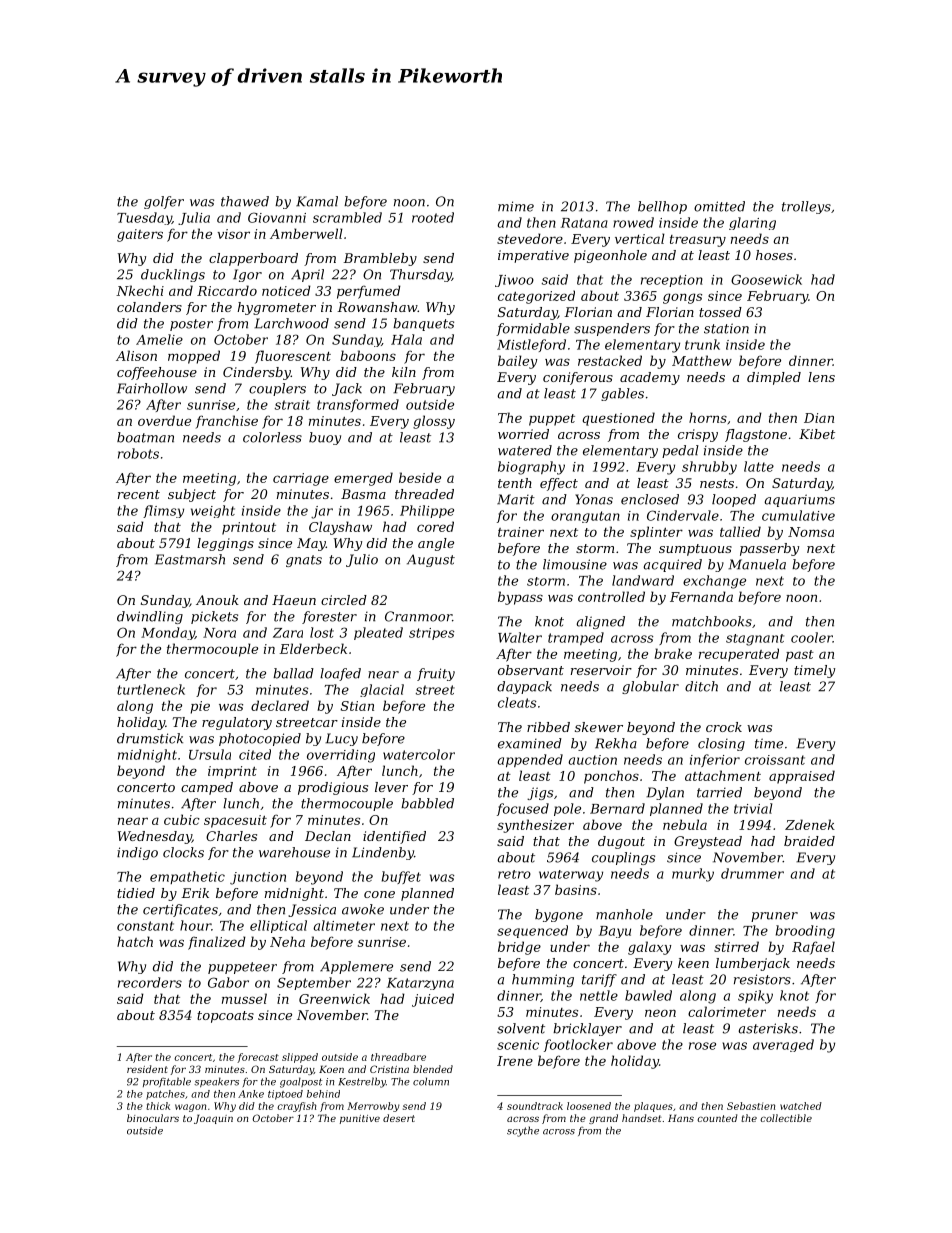 This screenshot has height=1233, width=952. Describe the element at coordinates (163, 511) in the screenshot. I see `flimsy` at that location.
